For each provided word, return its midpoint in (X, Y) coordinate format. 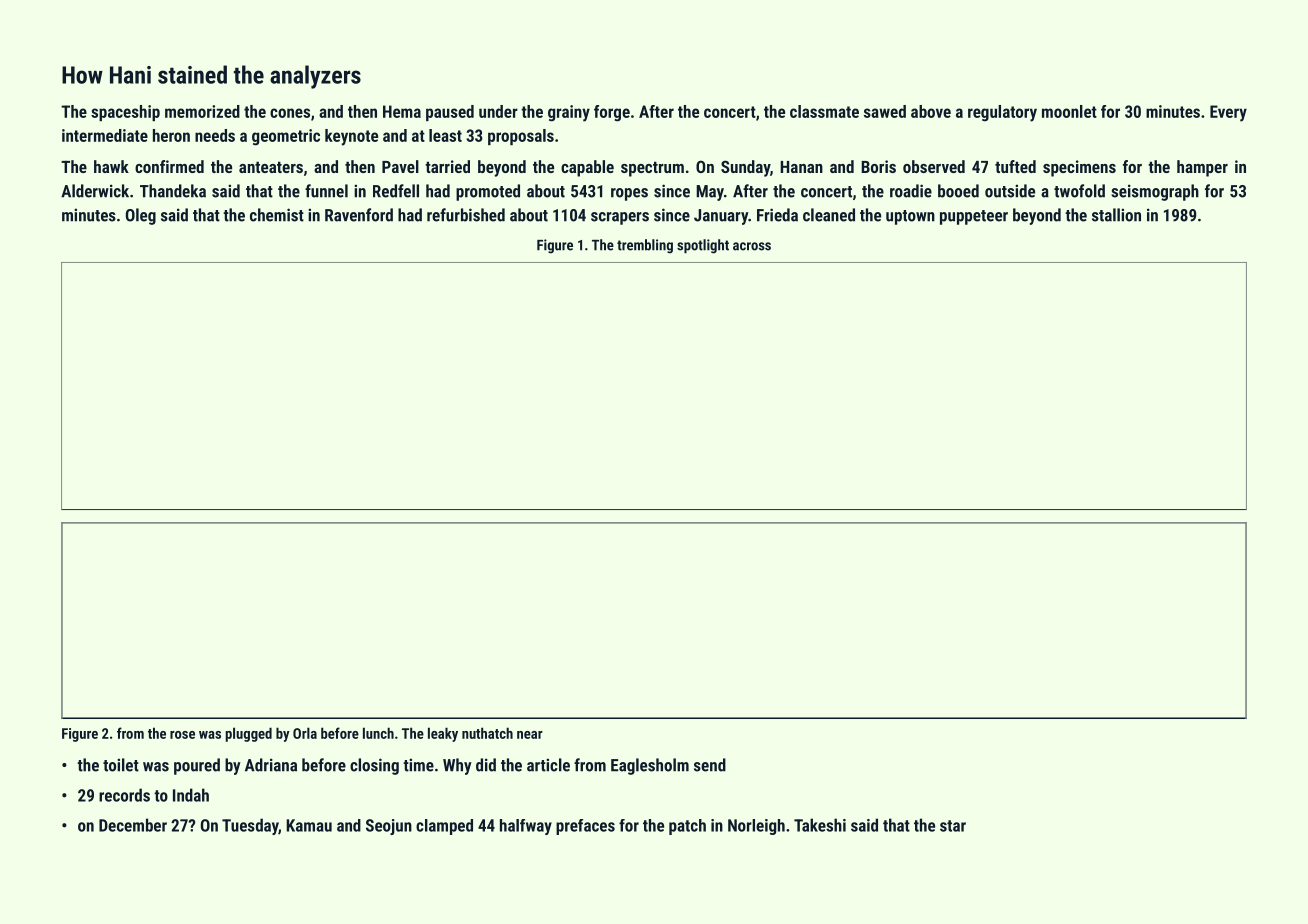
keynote (351, 137)
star (953, 826)
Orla (305, 733)
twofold (1079, 191)
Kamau (309, 825)
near (530, 735)
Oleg (141, 216)
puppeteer (974, 217)
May (710, 193)
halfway (526, 827)
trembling (645, 246)
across (752, 246)
